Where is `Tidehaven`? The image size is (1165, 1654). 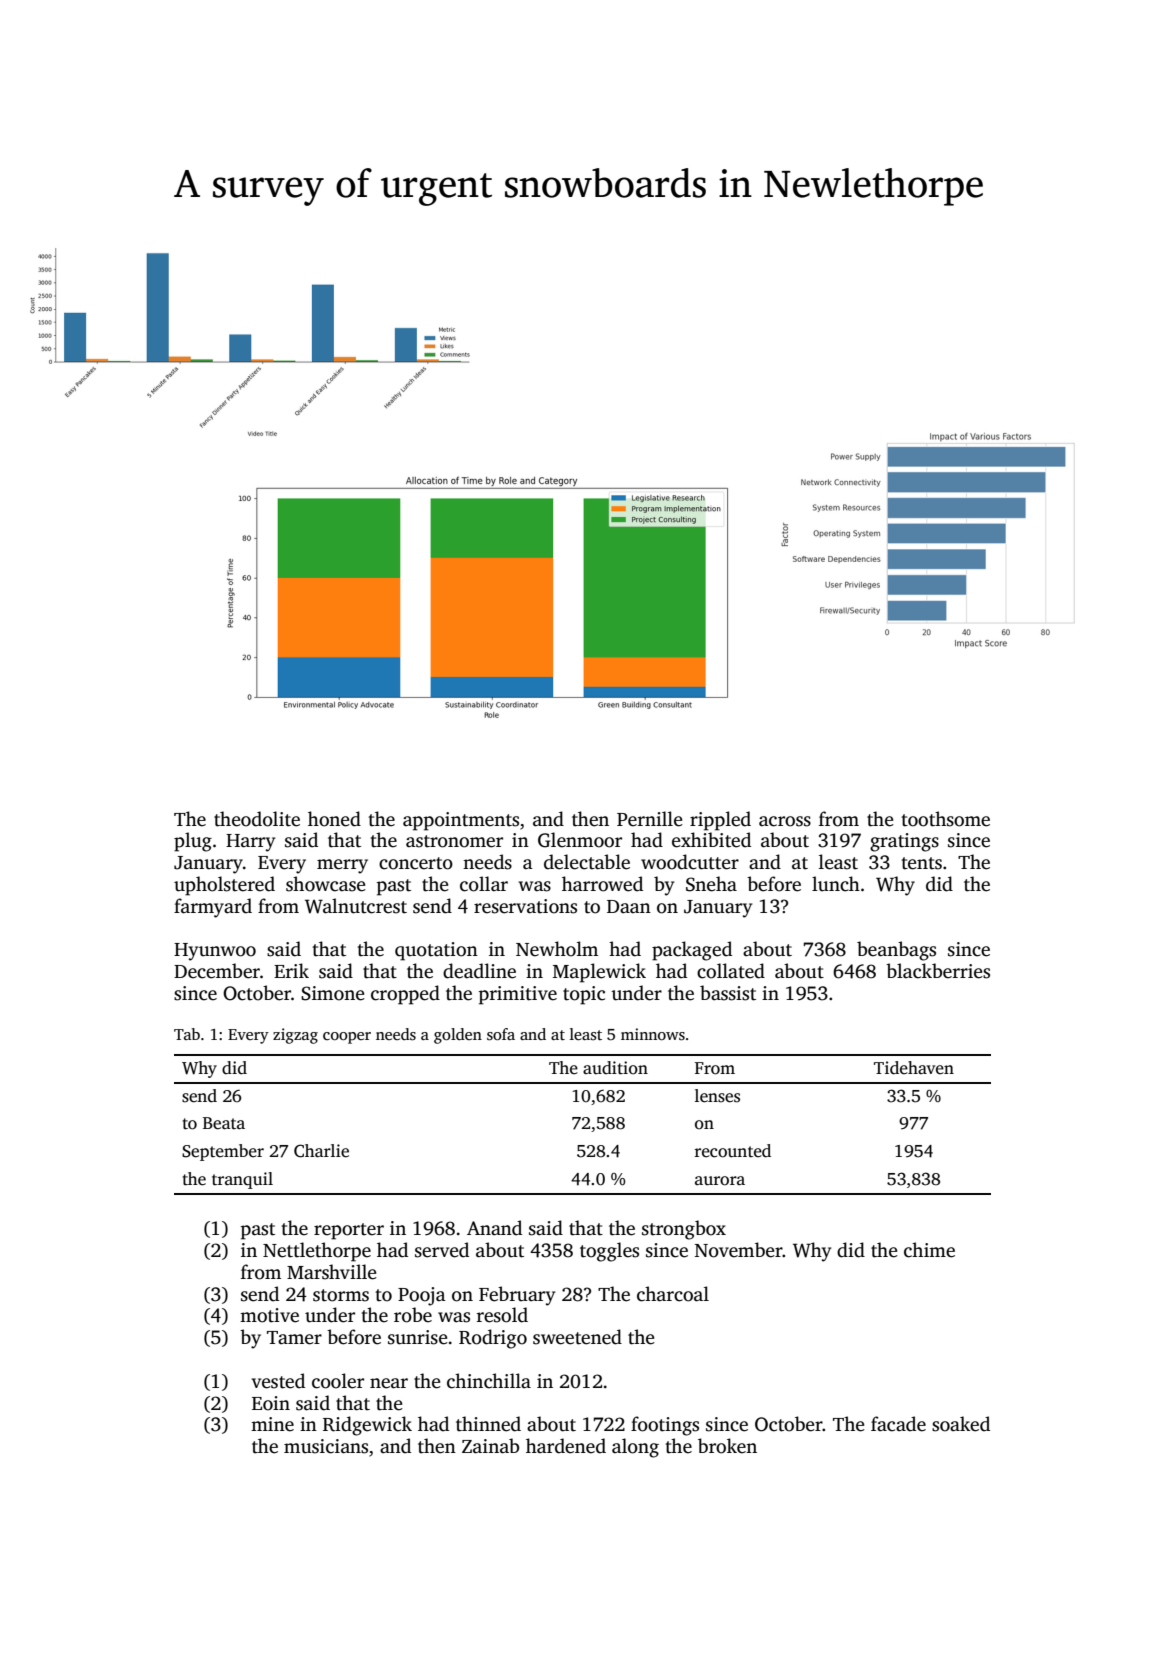
Tidehaven is located at coordinates (914, 1068).
